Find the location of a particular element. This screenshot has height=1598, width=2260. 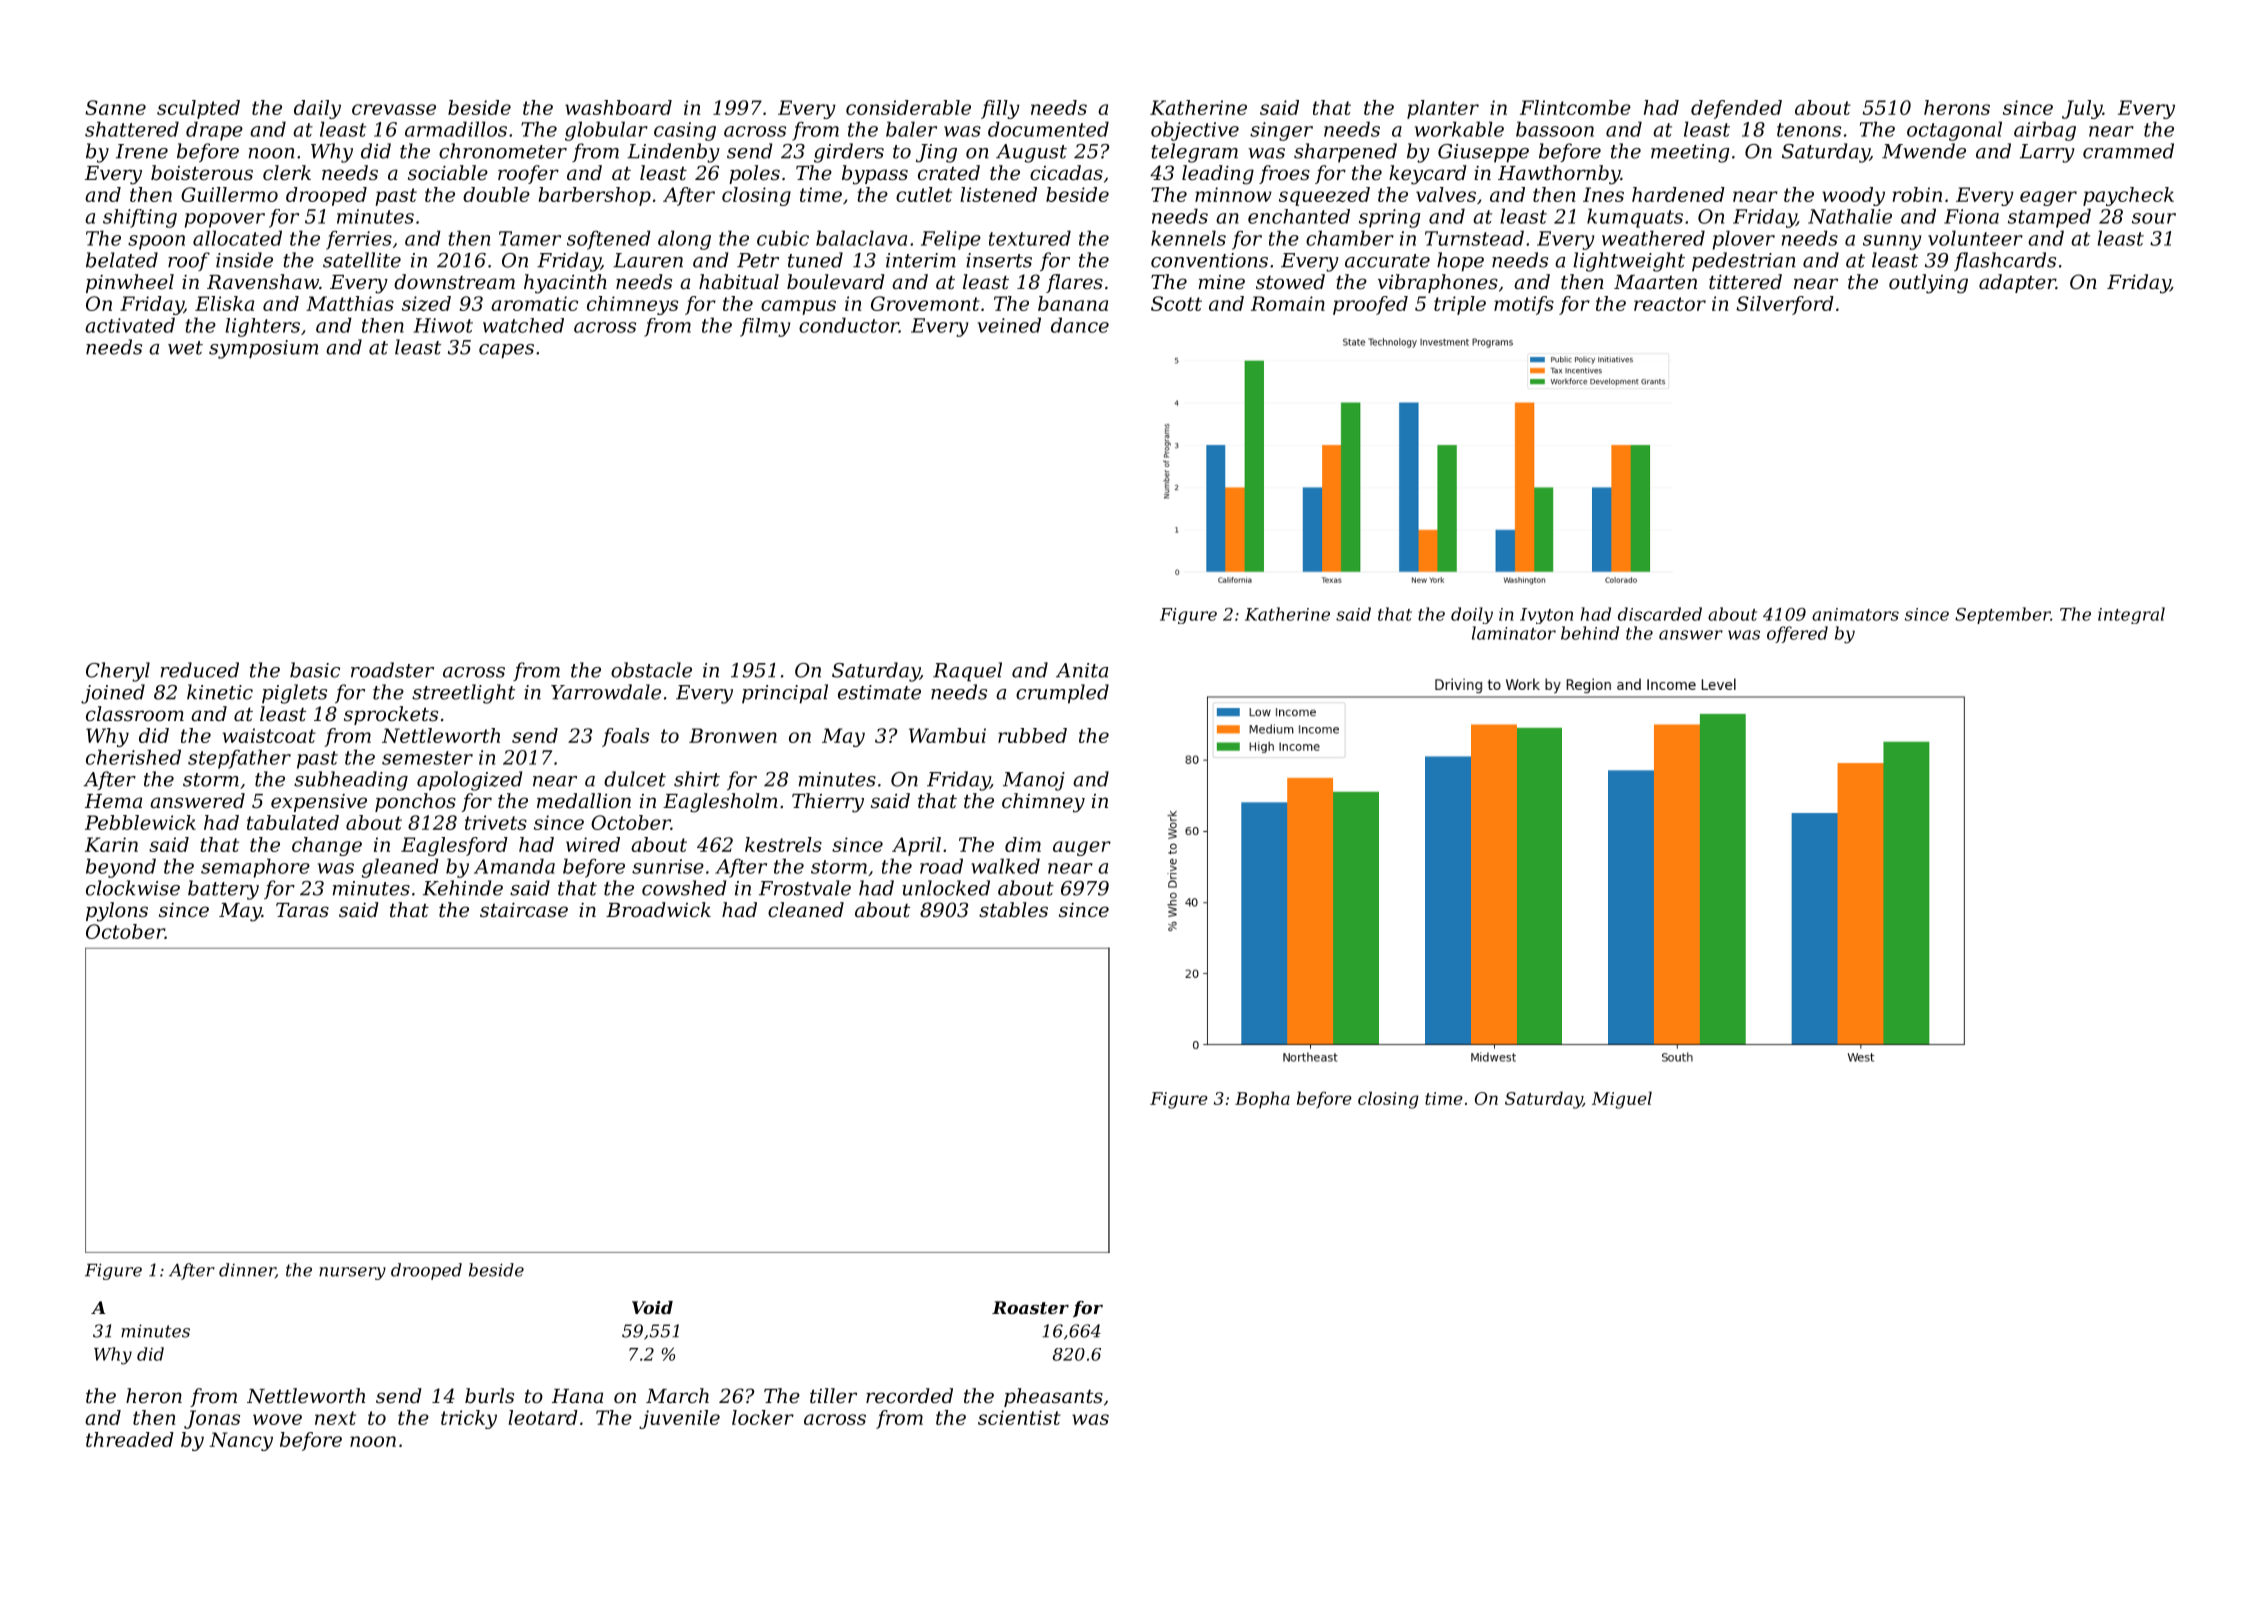

sociable is located at coordinates (448, 173).
